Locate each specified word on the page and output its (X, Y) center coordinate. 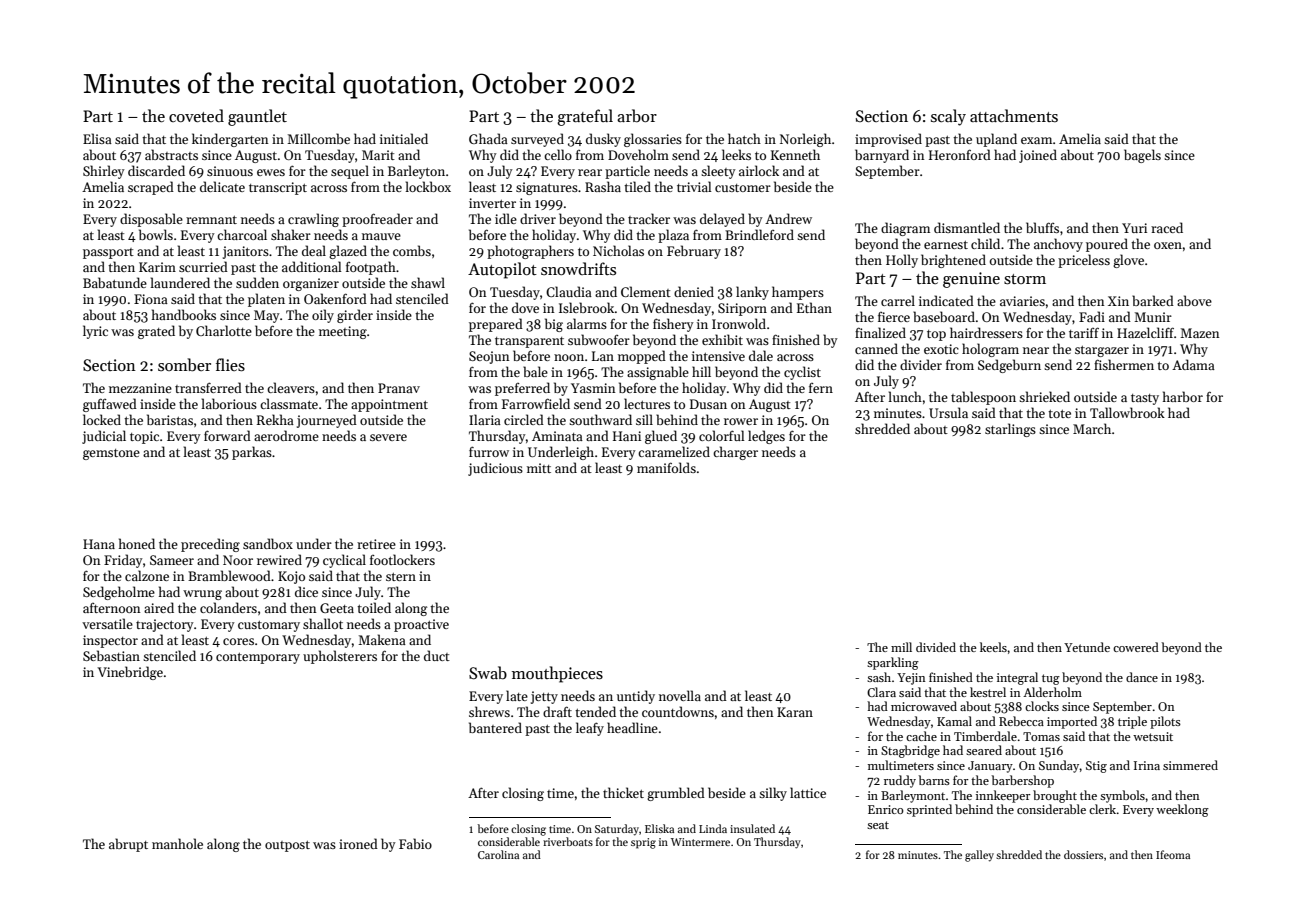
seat (878, 825)
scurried (203, 266)
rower (741, 421)
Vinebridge (130, 673)
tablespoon (983, 398)
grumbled (676, 794)
